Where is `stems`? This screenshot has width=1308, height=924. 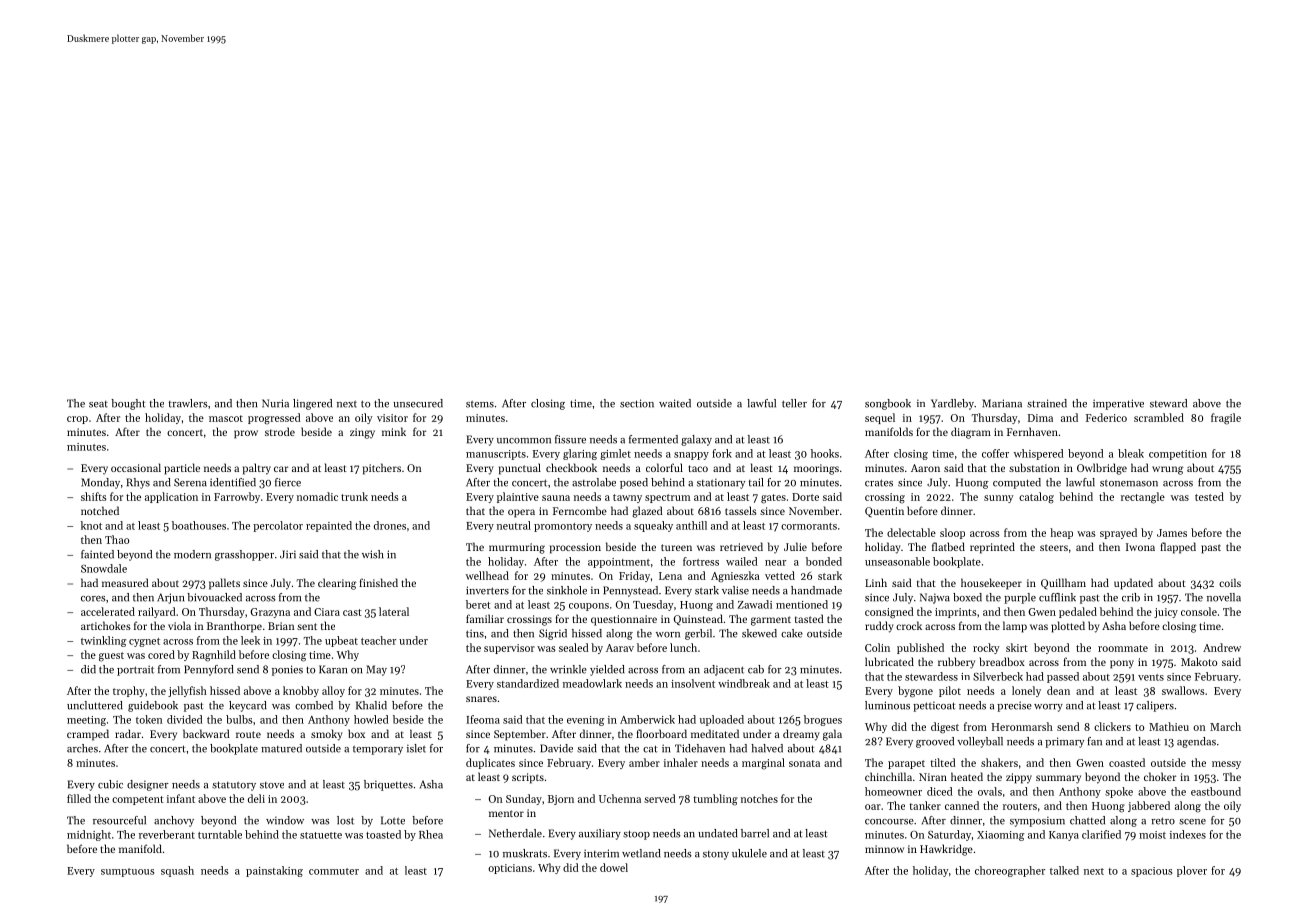 stems is located at coordinates (480, 404).
